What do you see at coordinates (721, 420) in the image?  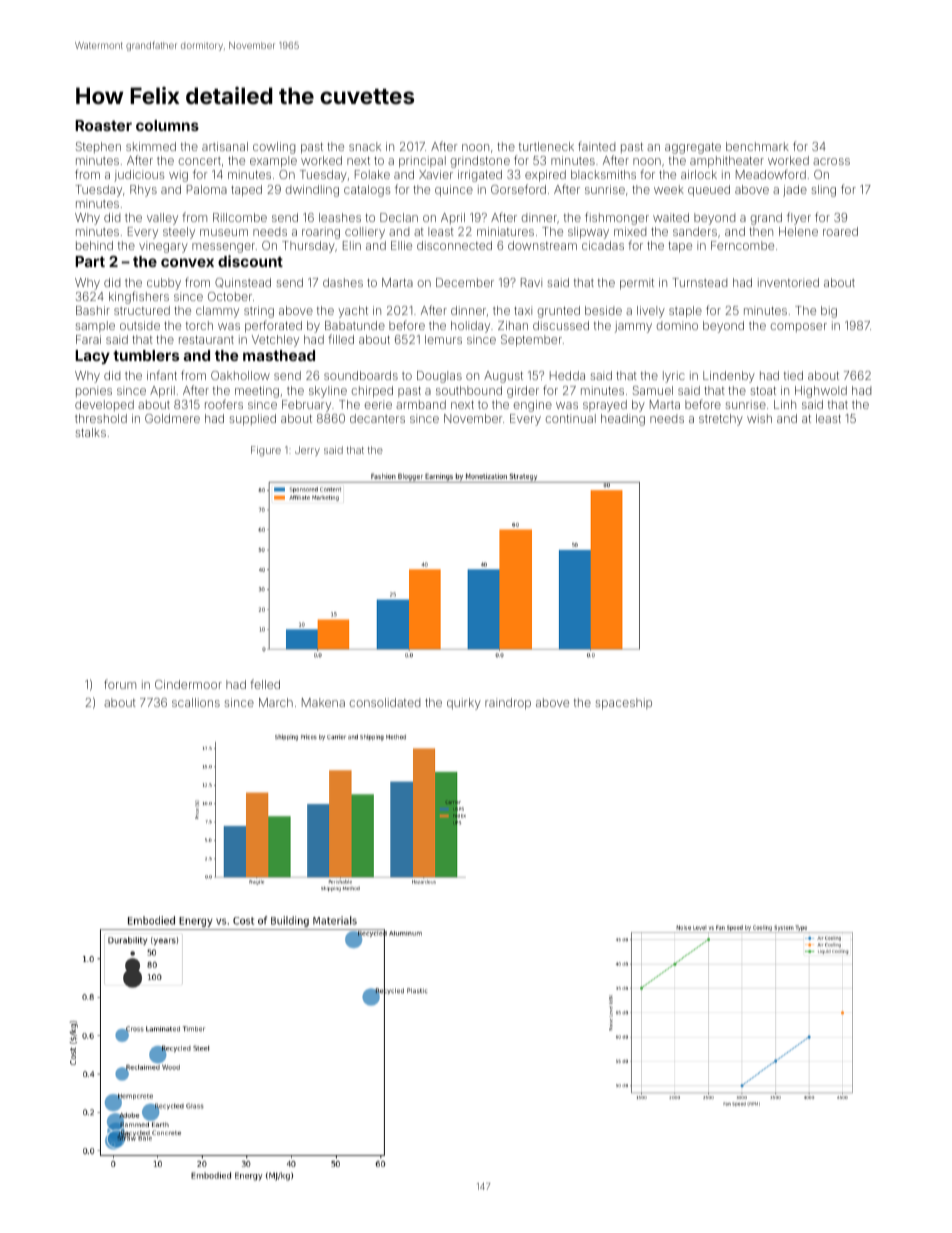 I see `stretchy` at bounding box center [721, 420].
